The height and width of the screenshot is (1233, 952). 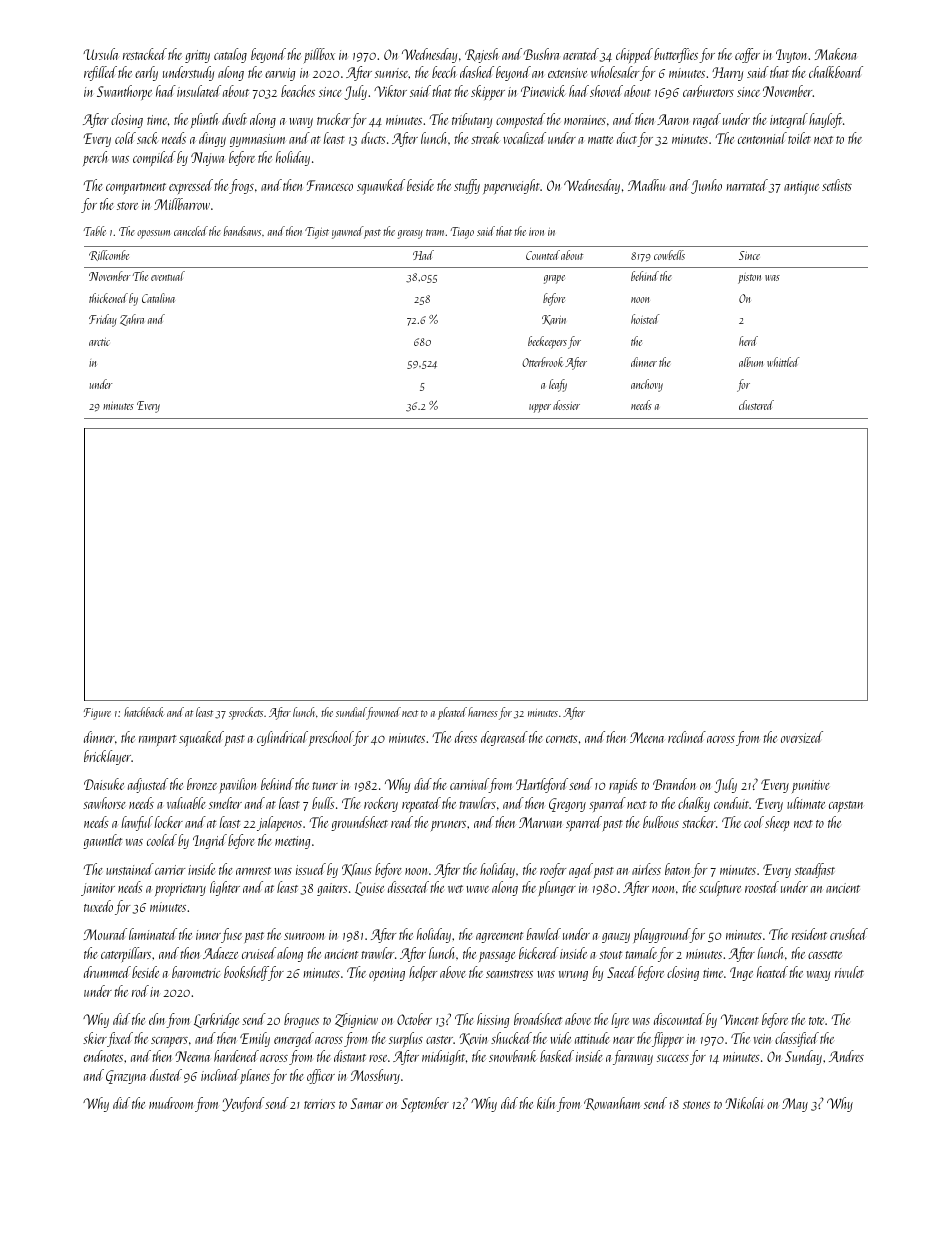 What do you see at coordinates (783, 362) in the screenshot?
I see `whittled` at bounding box center [783, 362].
